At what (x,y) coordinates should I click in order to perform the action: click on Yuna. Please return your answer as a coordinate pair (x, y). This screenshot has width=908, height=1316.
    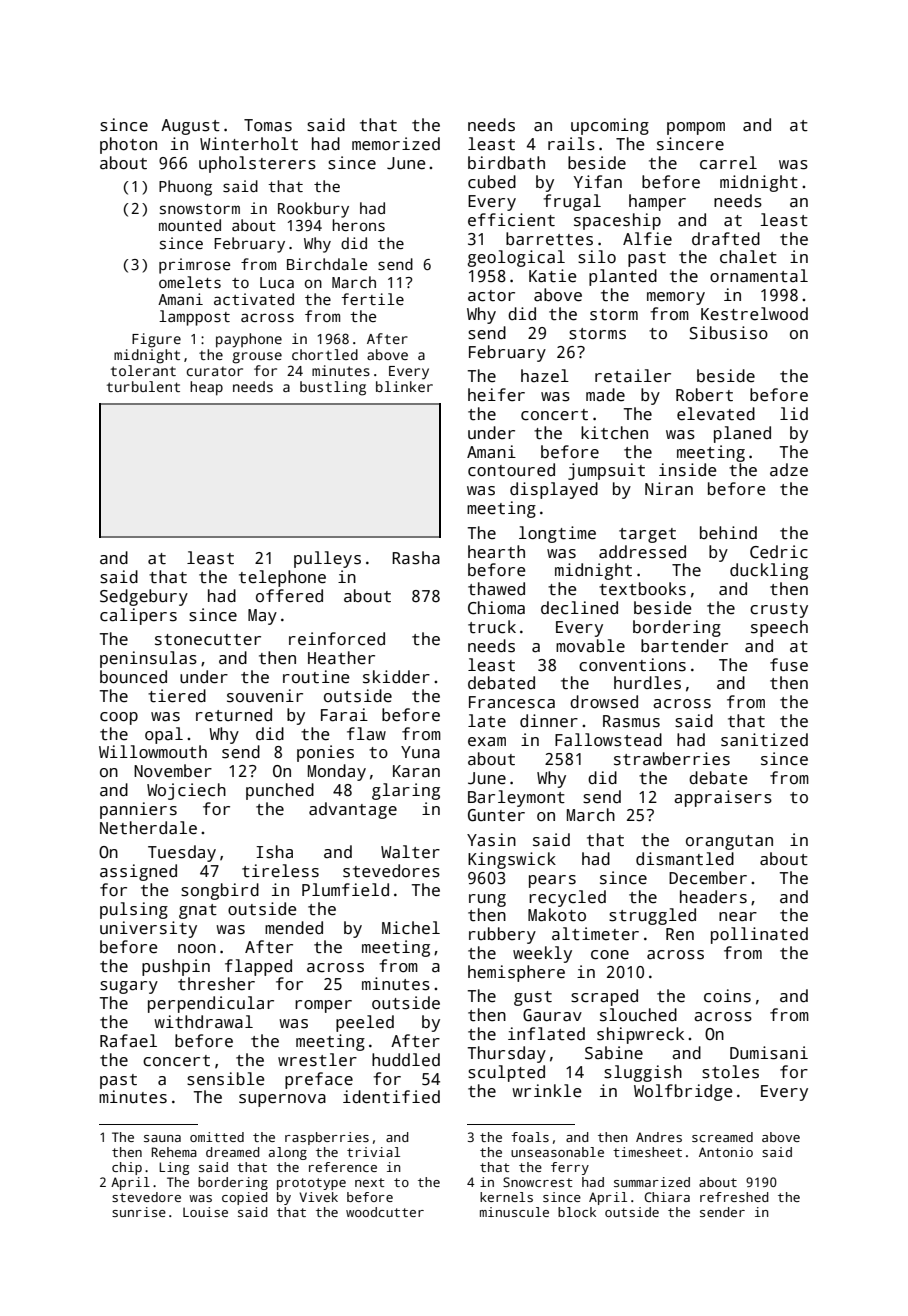
    Looking at the image, I should click on (420, 752).
